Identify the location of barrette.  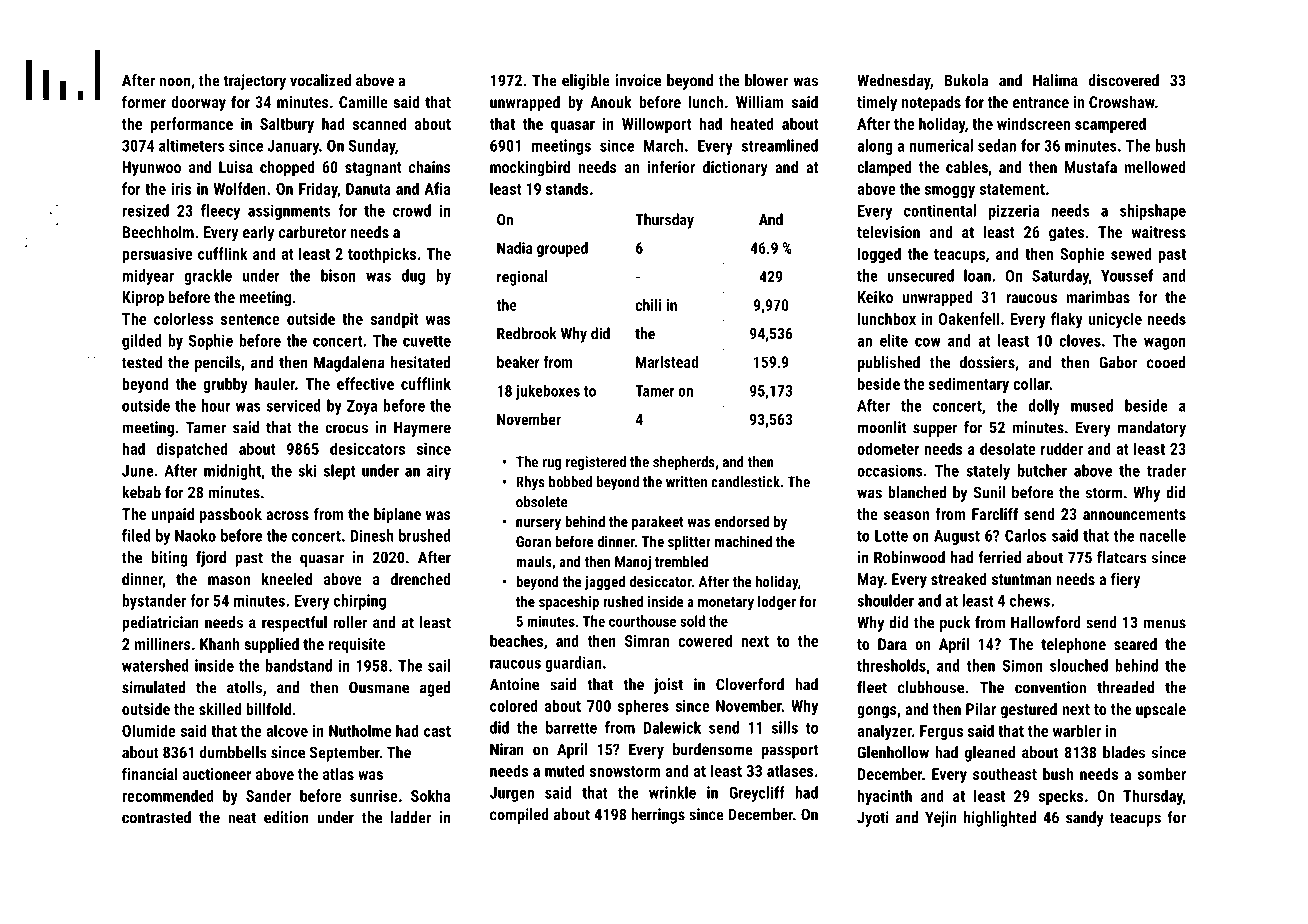
(571, 727).
